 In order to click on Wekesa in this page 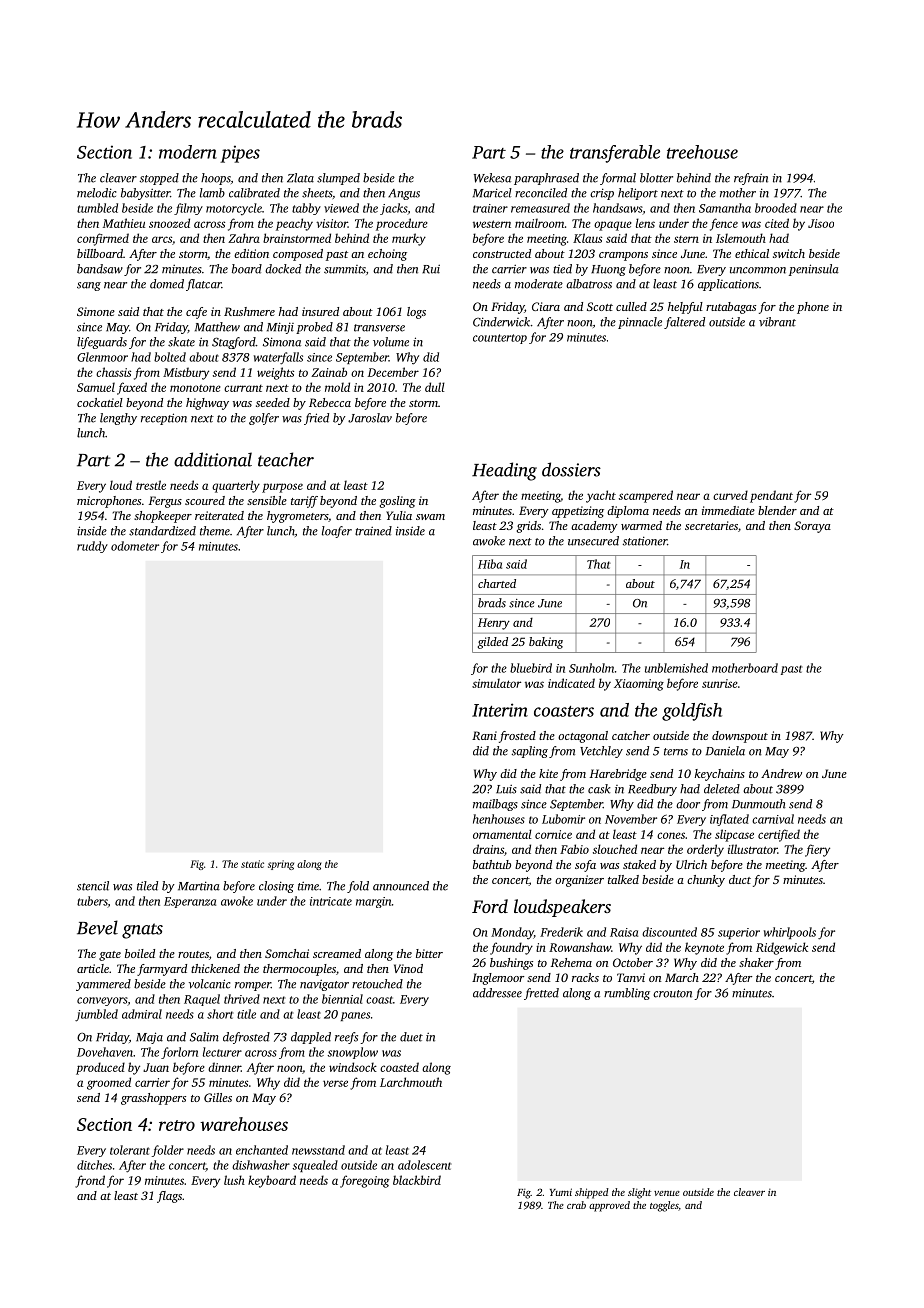, I will do `click(492, 178)`.
